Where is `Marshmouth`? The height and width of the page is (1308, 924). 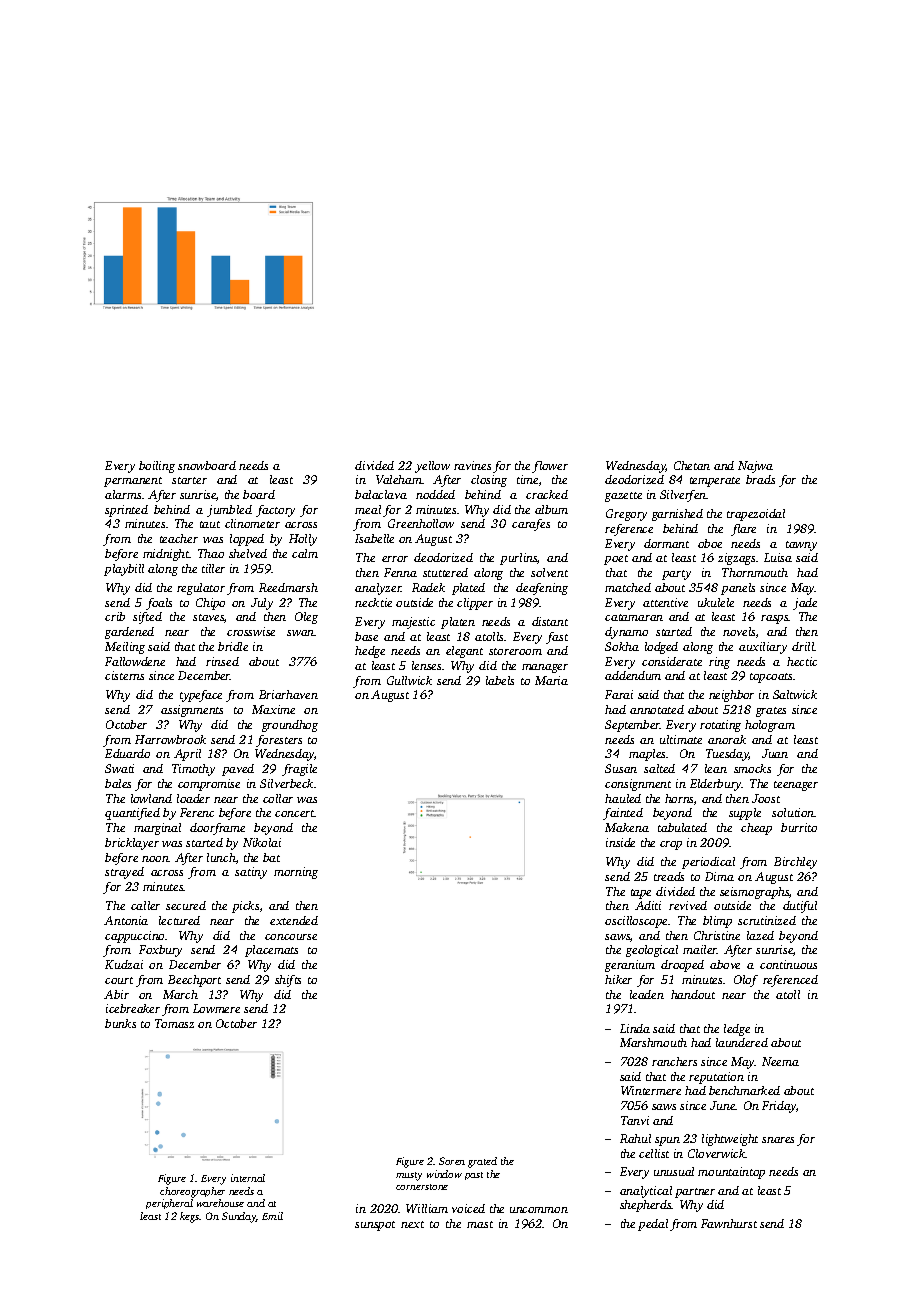
Marshmouth is located at coordinates (653, 1042).
